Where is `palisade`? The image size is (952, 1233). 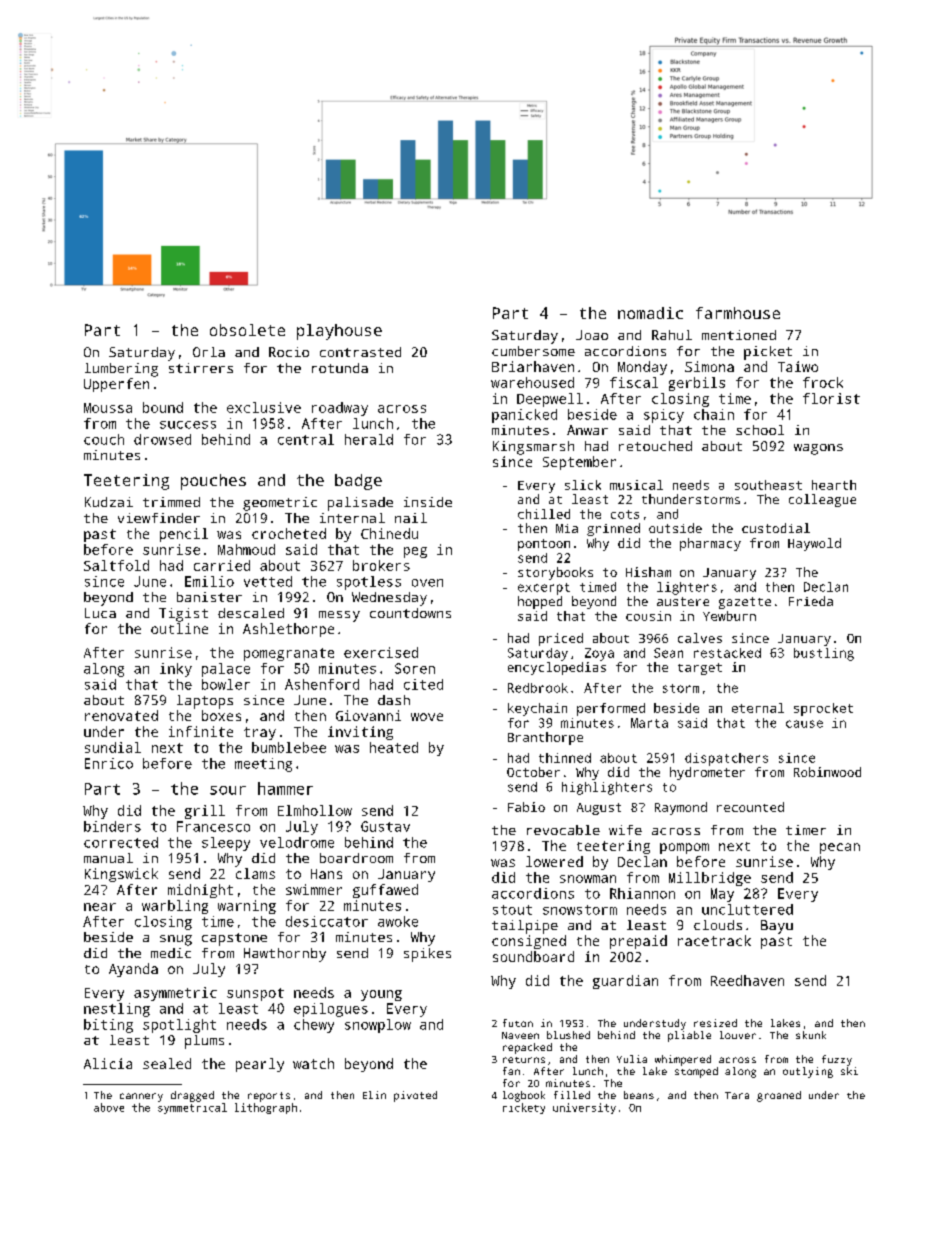
palisade is located at coordinates (360, 504).
